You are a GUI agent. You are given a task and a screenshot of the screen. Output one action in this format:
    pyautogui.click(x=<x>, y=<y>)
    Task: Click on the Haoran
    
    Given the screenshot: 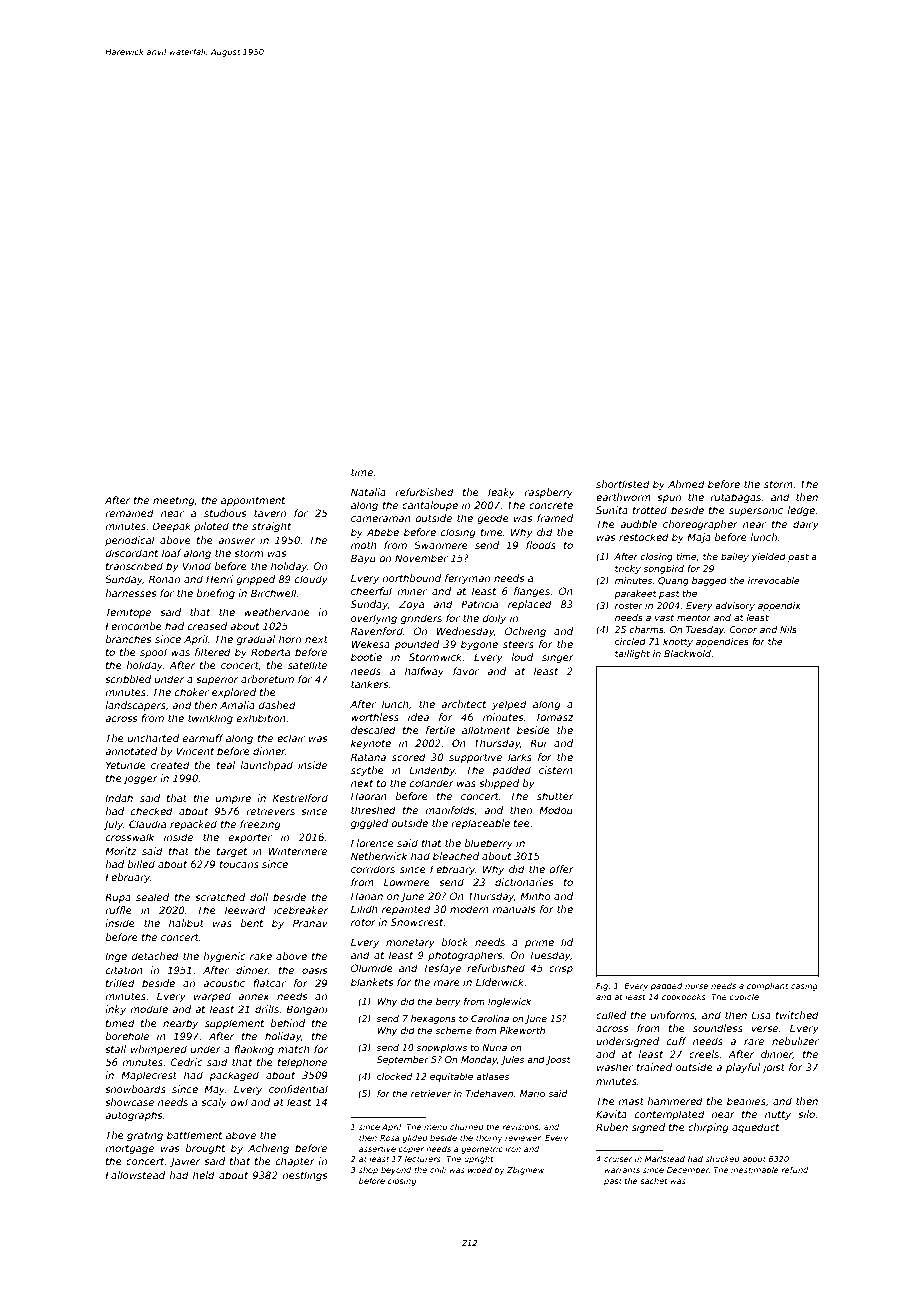 What is the action you would take?
    pyautogui.click(x=369, y=796)
